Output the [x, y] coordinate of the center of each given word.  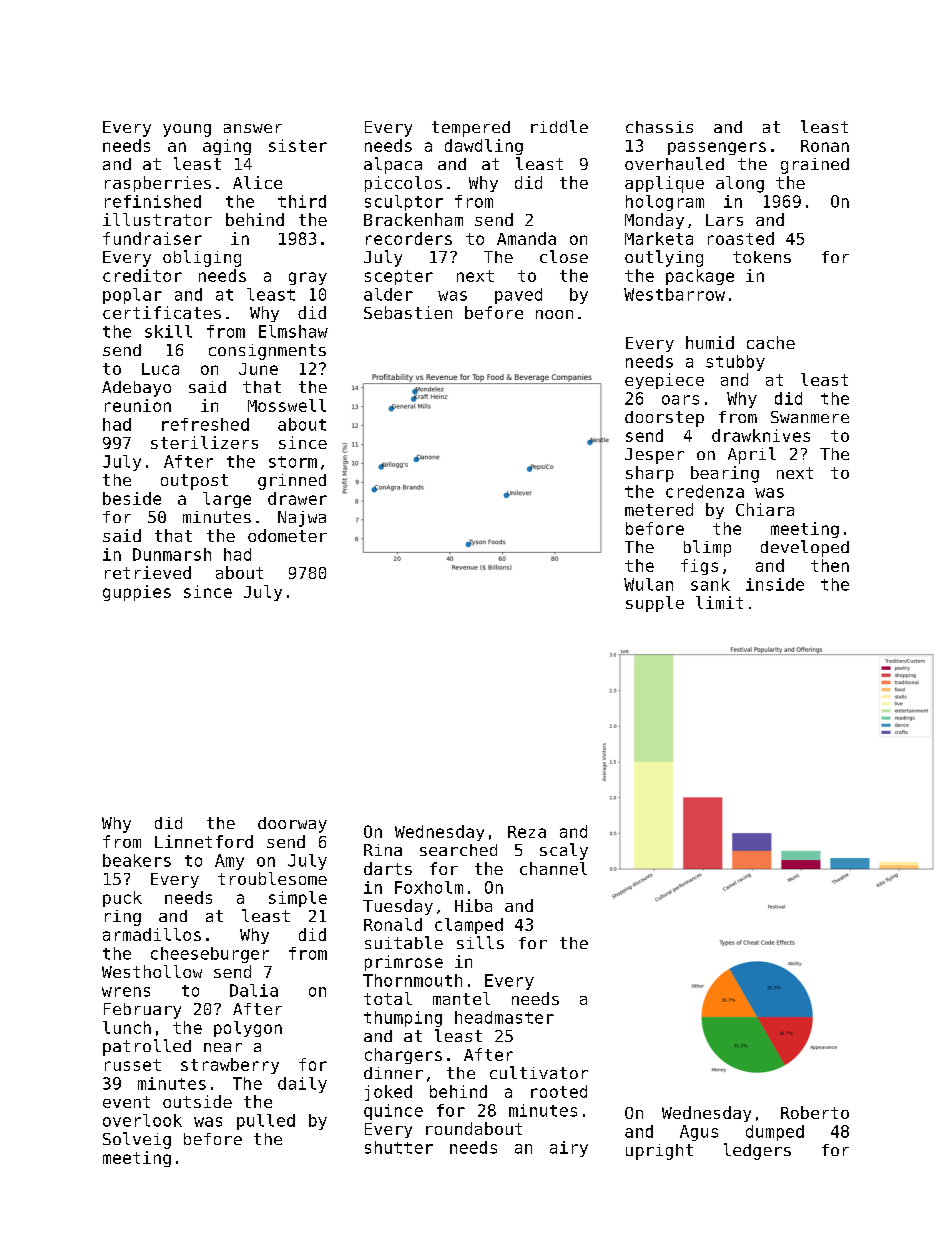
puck [122, 899]
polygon [248, 1029]
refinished [153, 201]
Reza [527, 832]
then [830, 565]
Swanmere [810, 417]
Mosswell [287, 405]
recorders [409, 238]
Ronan [825, 146]
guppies [137, 593]
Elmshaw [293, 331]
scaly [564, 851]
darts [388, 868]
